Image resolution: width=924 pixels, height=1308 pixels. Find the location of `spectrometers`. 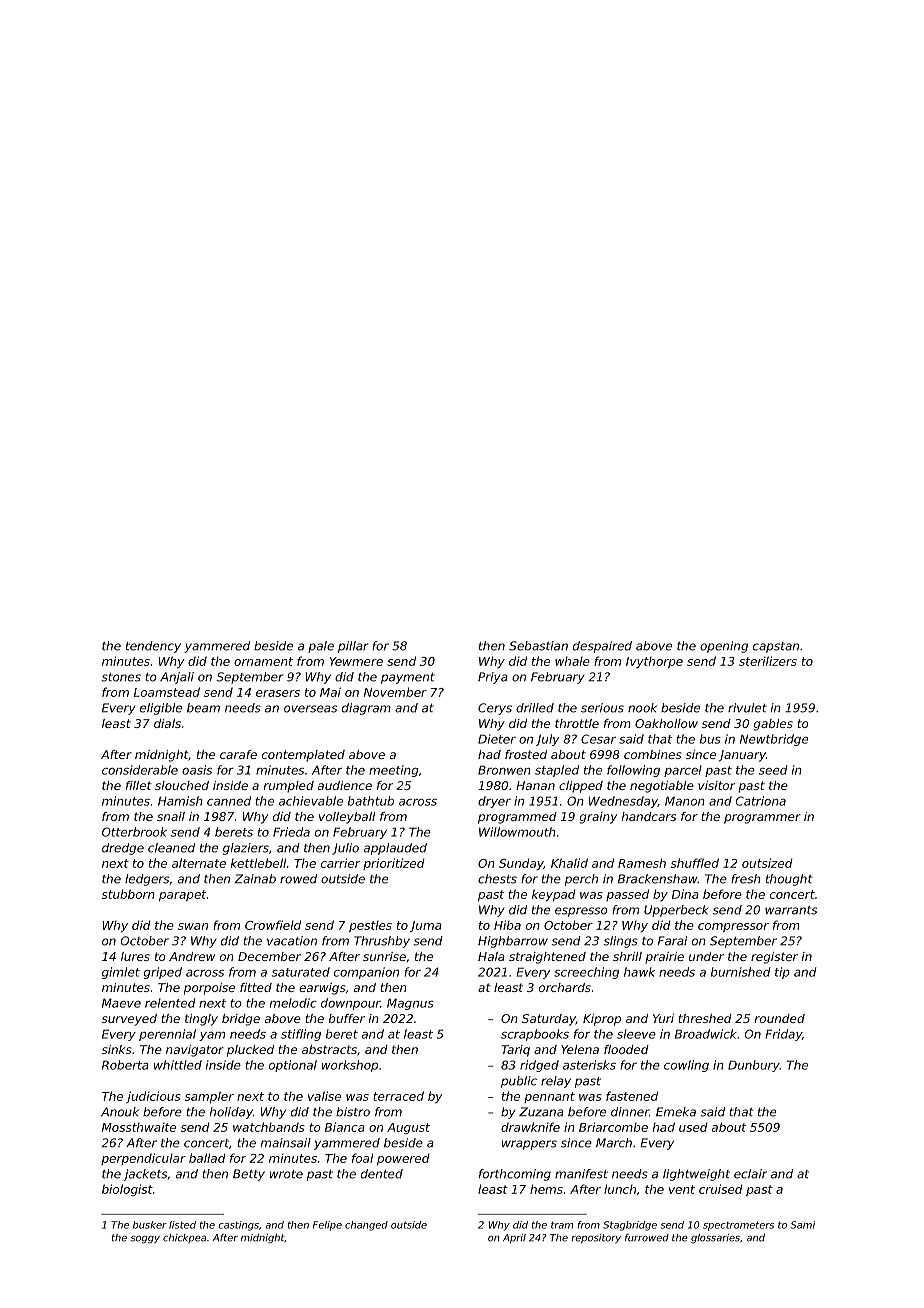

spectrometers is located at coordinates (738, 1226).
